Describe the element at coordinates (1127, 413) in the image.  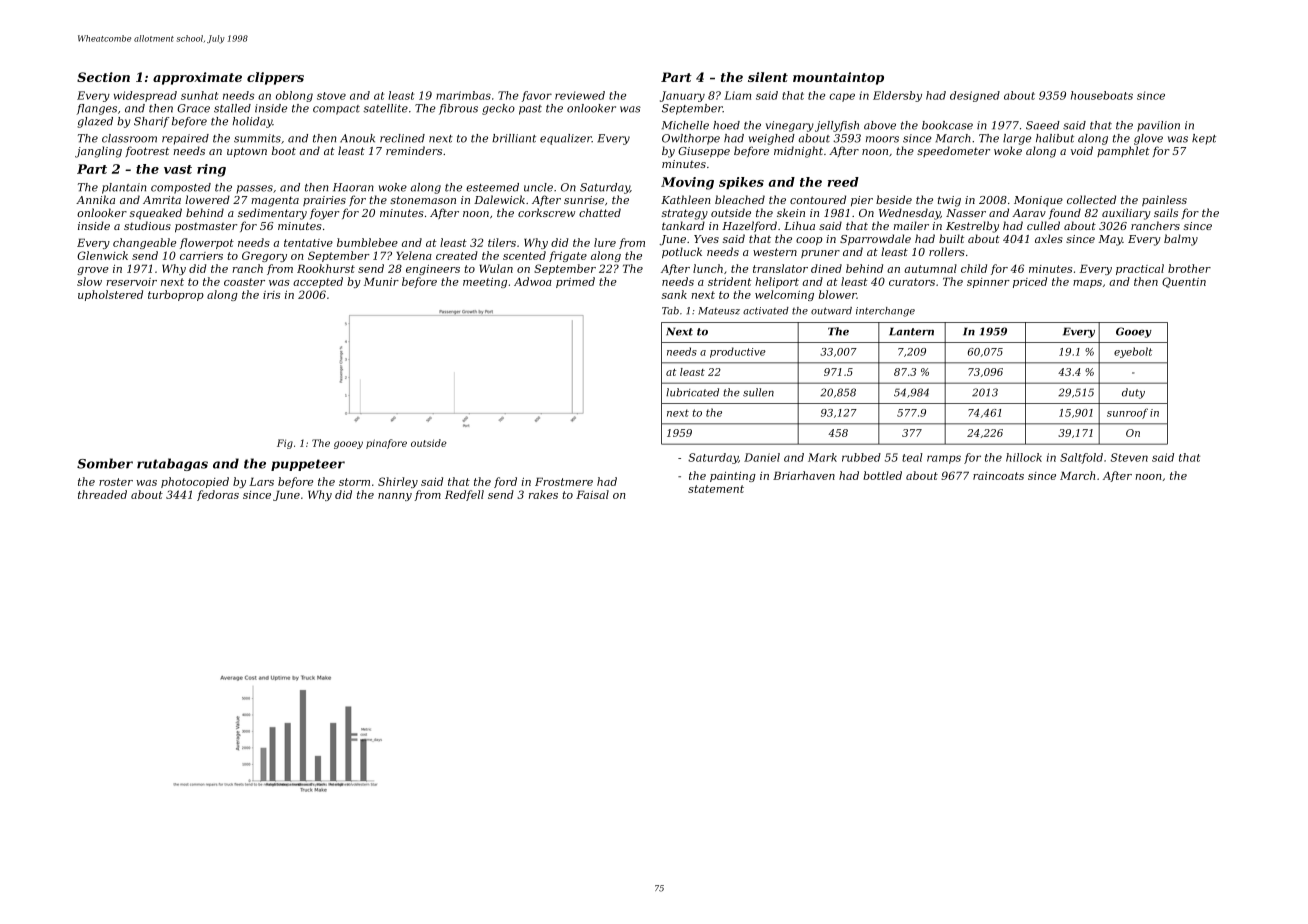
I see `sunroof` at that location.
